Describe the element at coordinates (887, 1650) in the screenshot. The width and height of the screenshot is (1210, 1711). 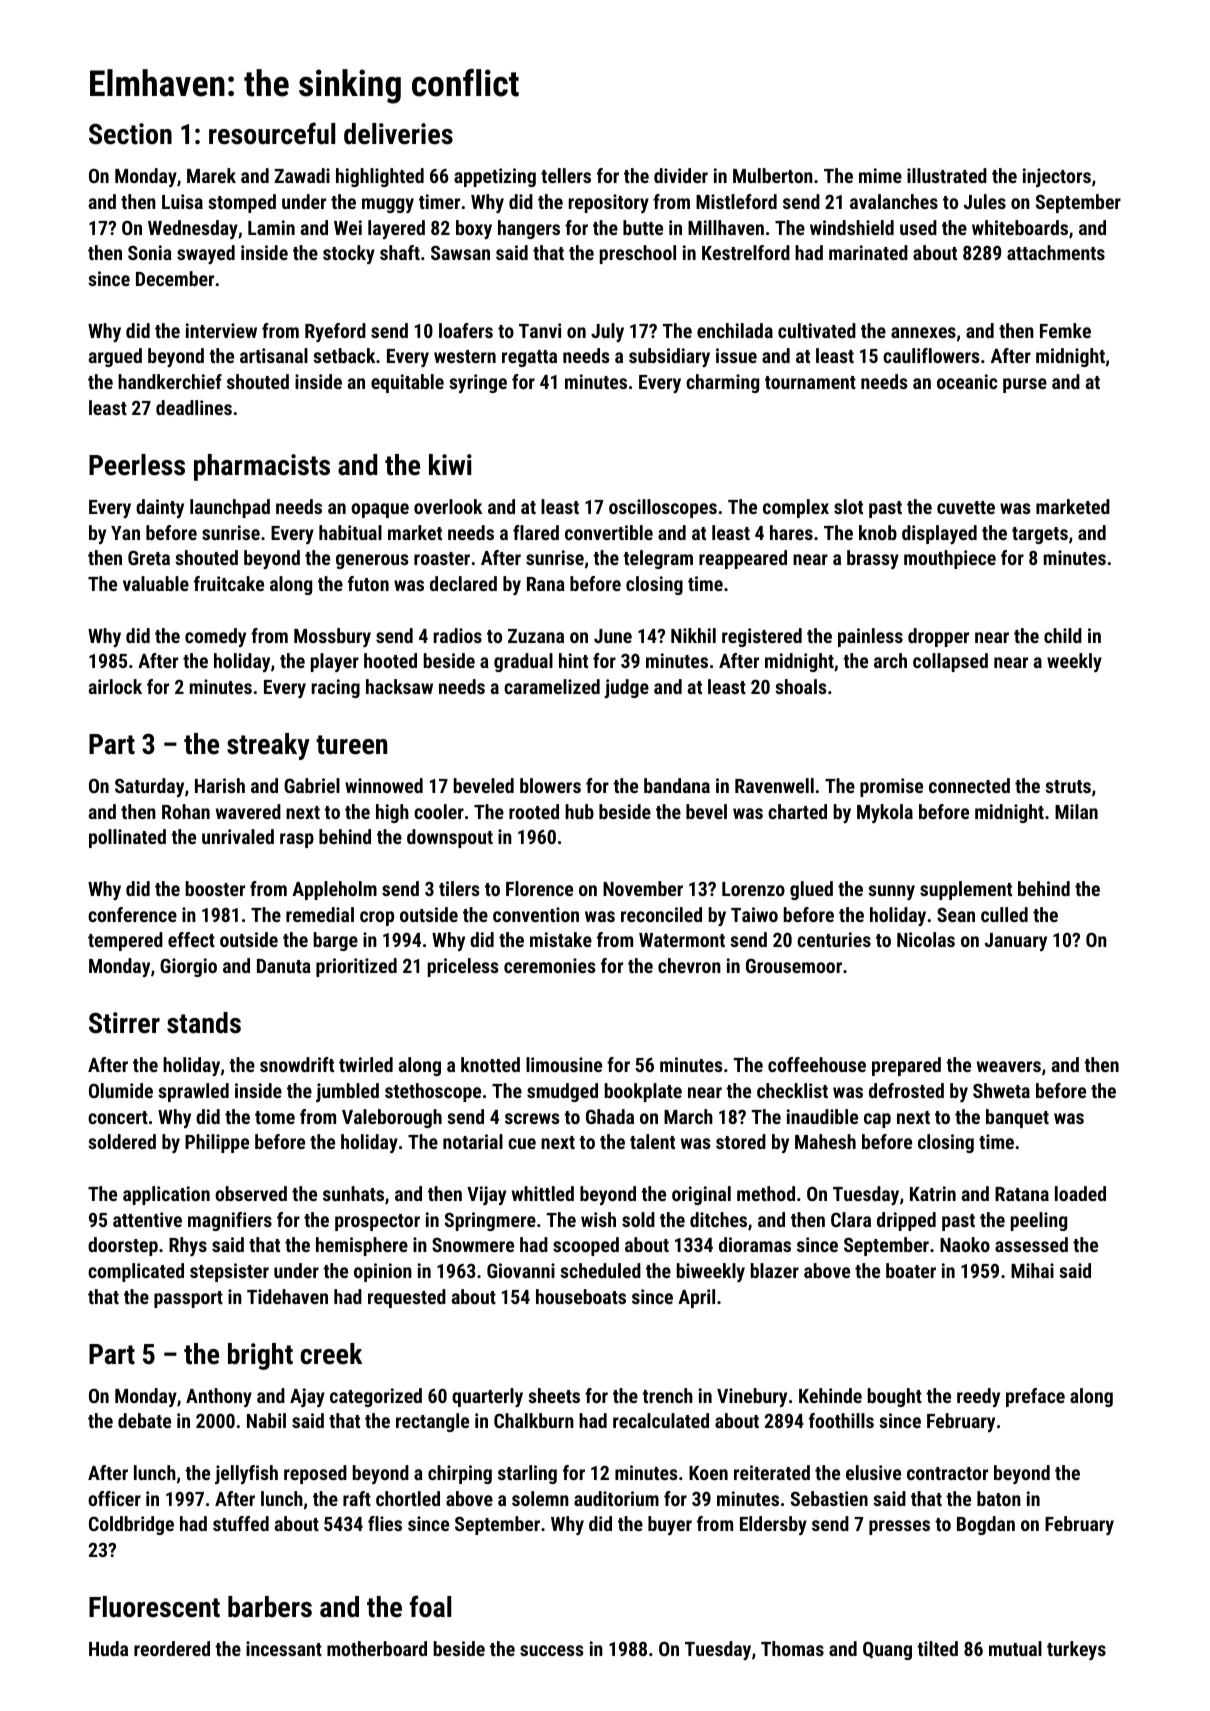
I see `Quang` at that location.
